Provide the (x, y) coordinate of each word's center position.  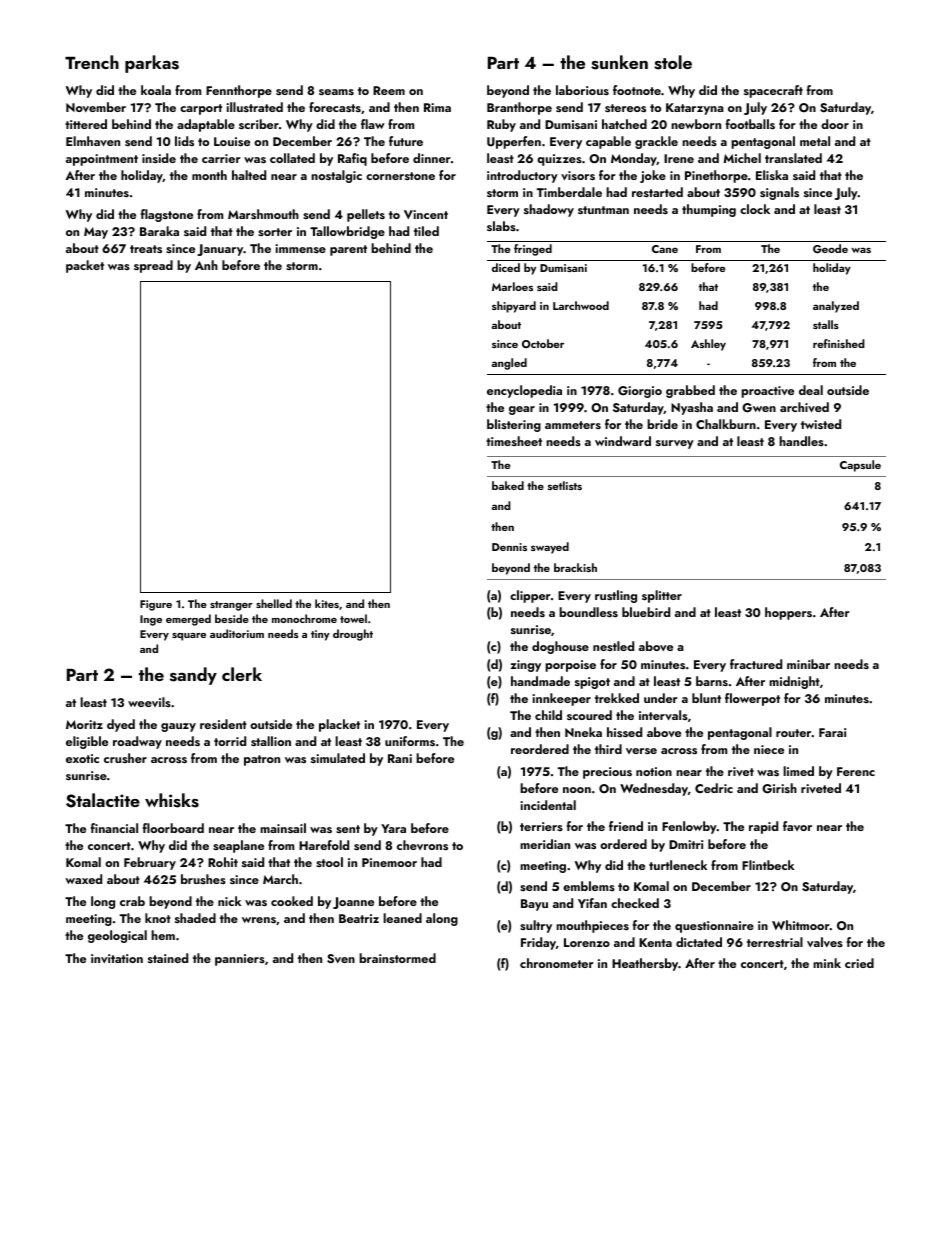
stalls (826, 324)
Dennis (509, 547)
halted (249, 175)
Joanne (353, 903)
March (280, 879)
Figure (156, 605)
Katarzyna (695, 109)
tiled (426, 231)
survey (675, 444)
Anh (206, 265)
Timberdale (569, 192)
